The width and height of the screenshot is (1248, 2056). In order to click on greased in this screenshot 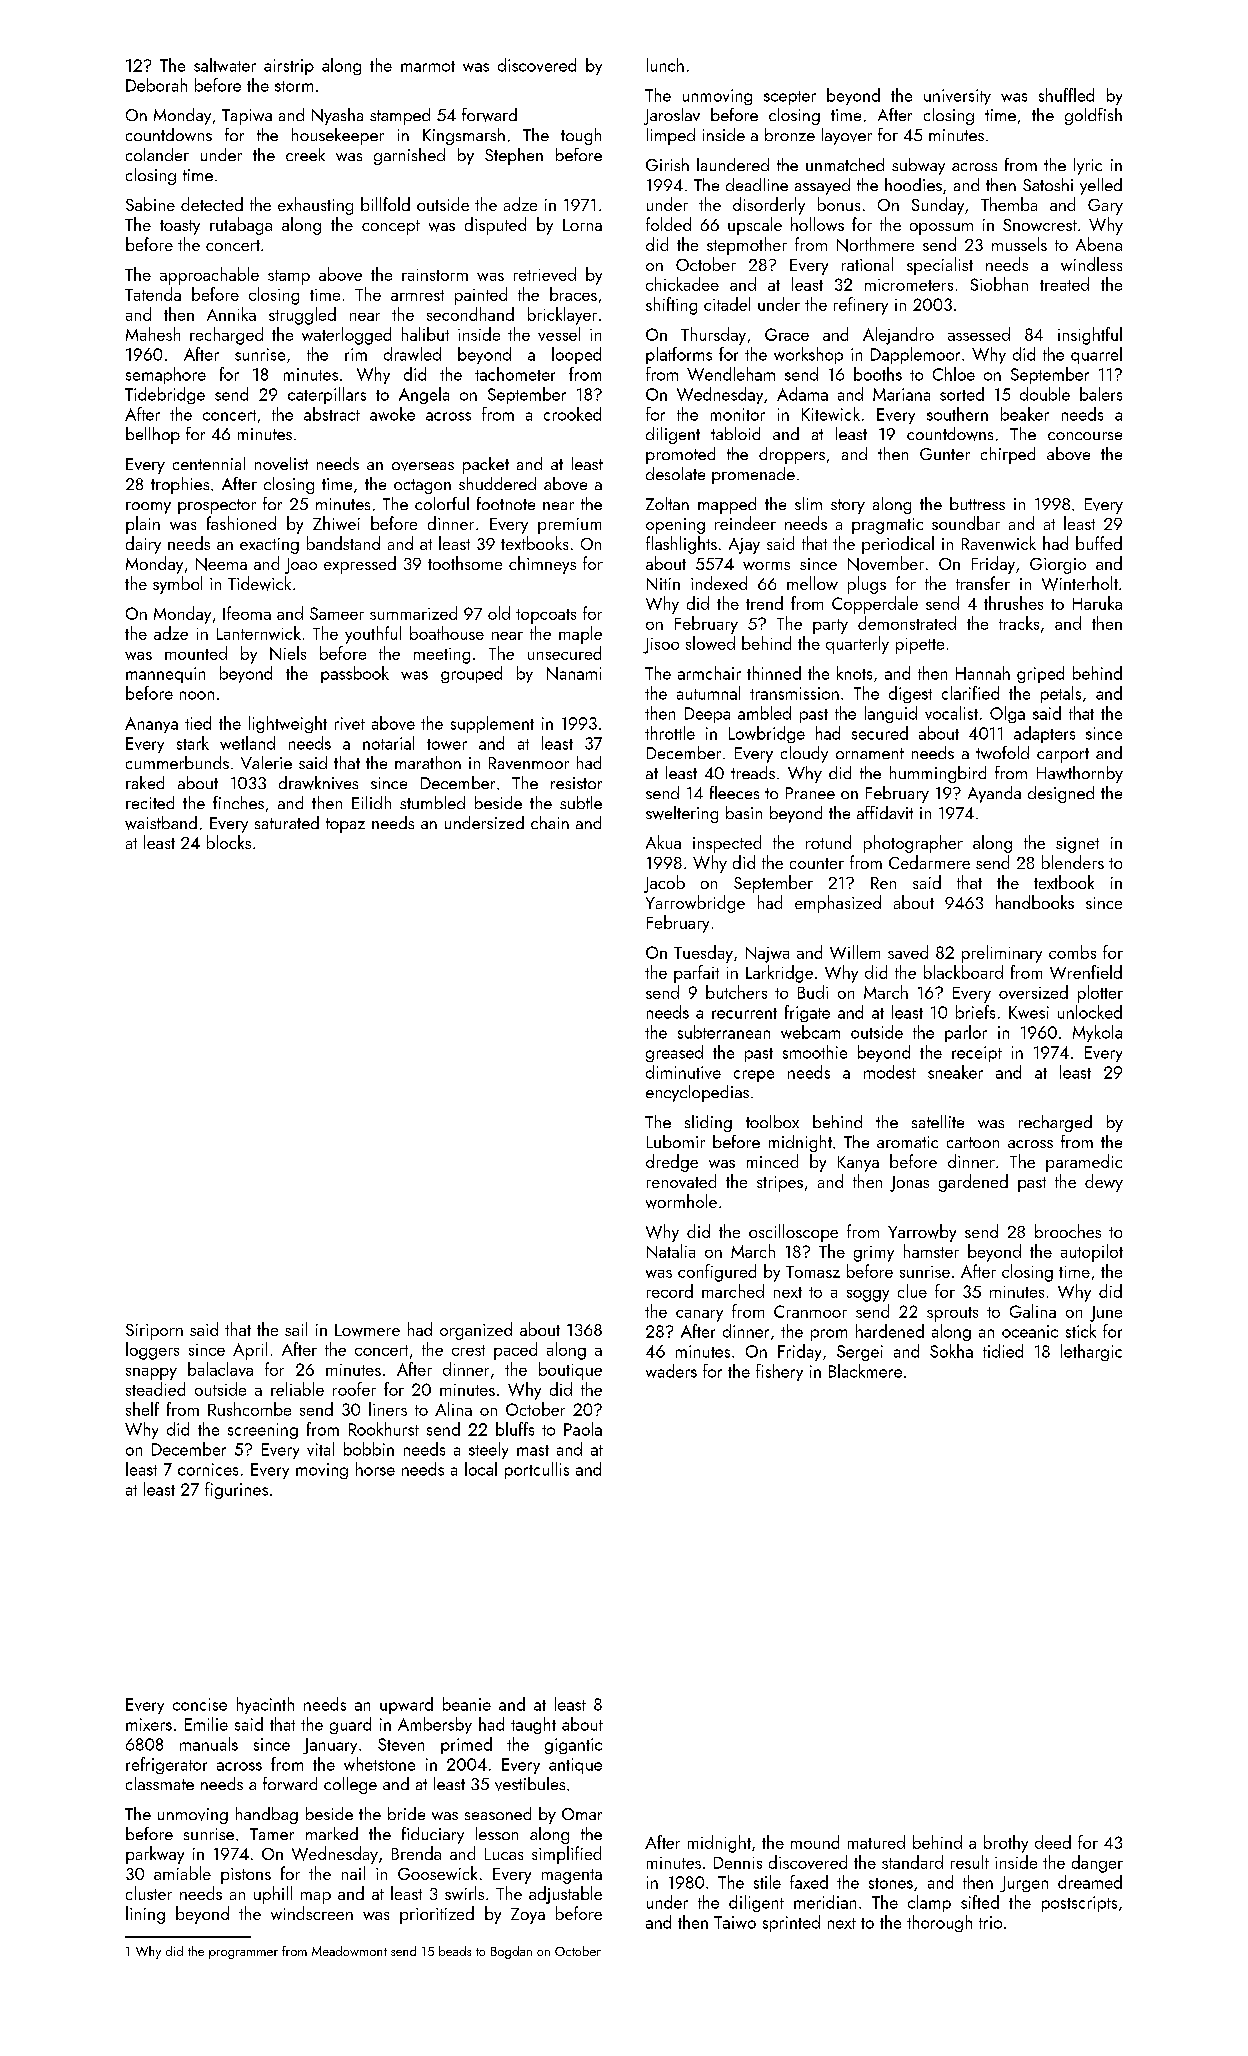, I will do `click(674, 1053)`.
